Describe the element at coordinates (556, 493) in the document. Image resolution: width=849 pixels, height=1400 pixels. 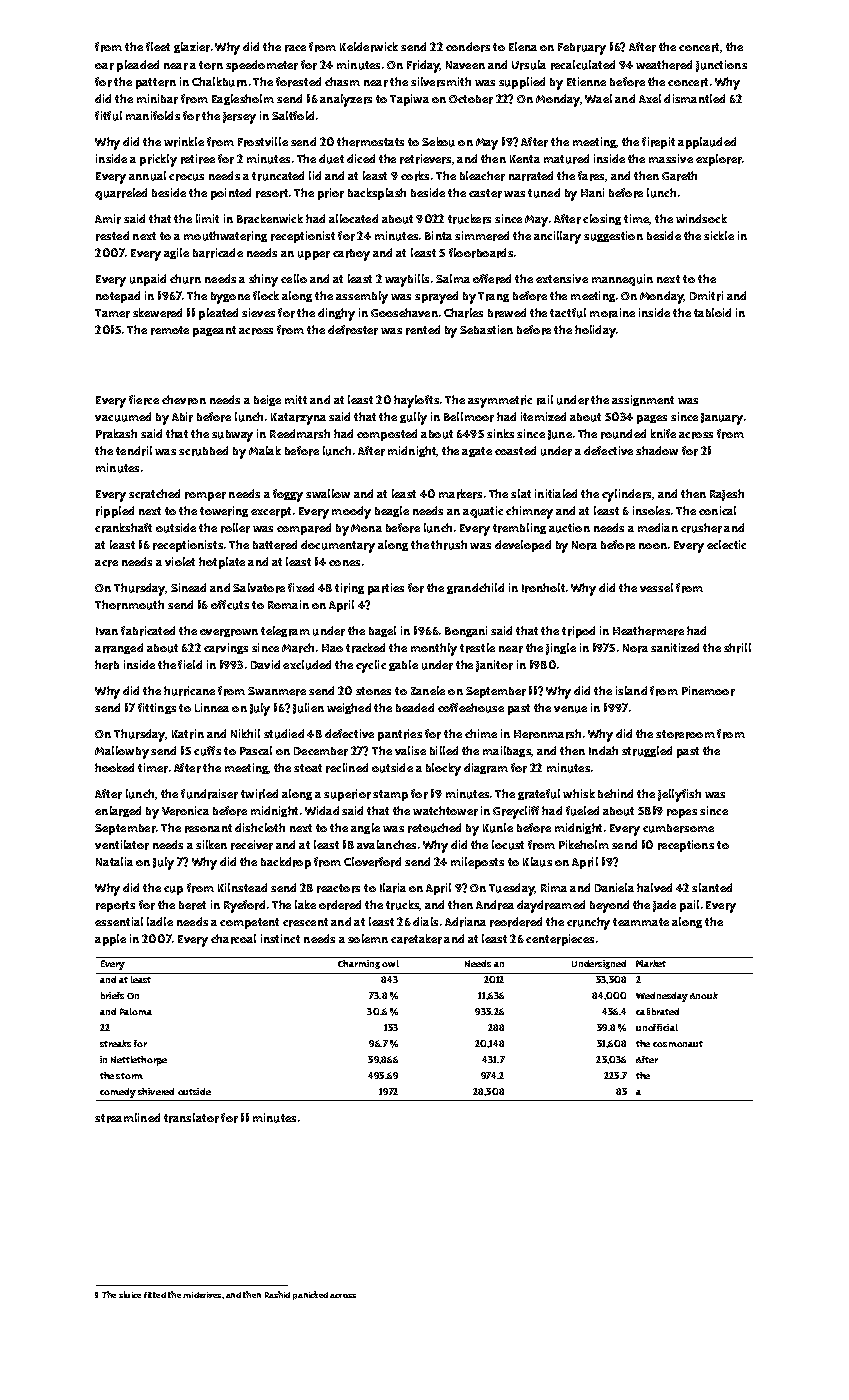
I see `initialed` at that location.
